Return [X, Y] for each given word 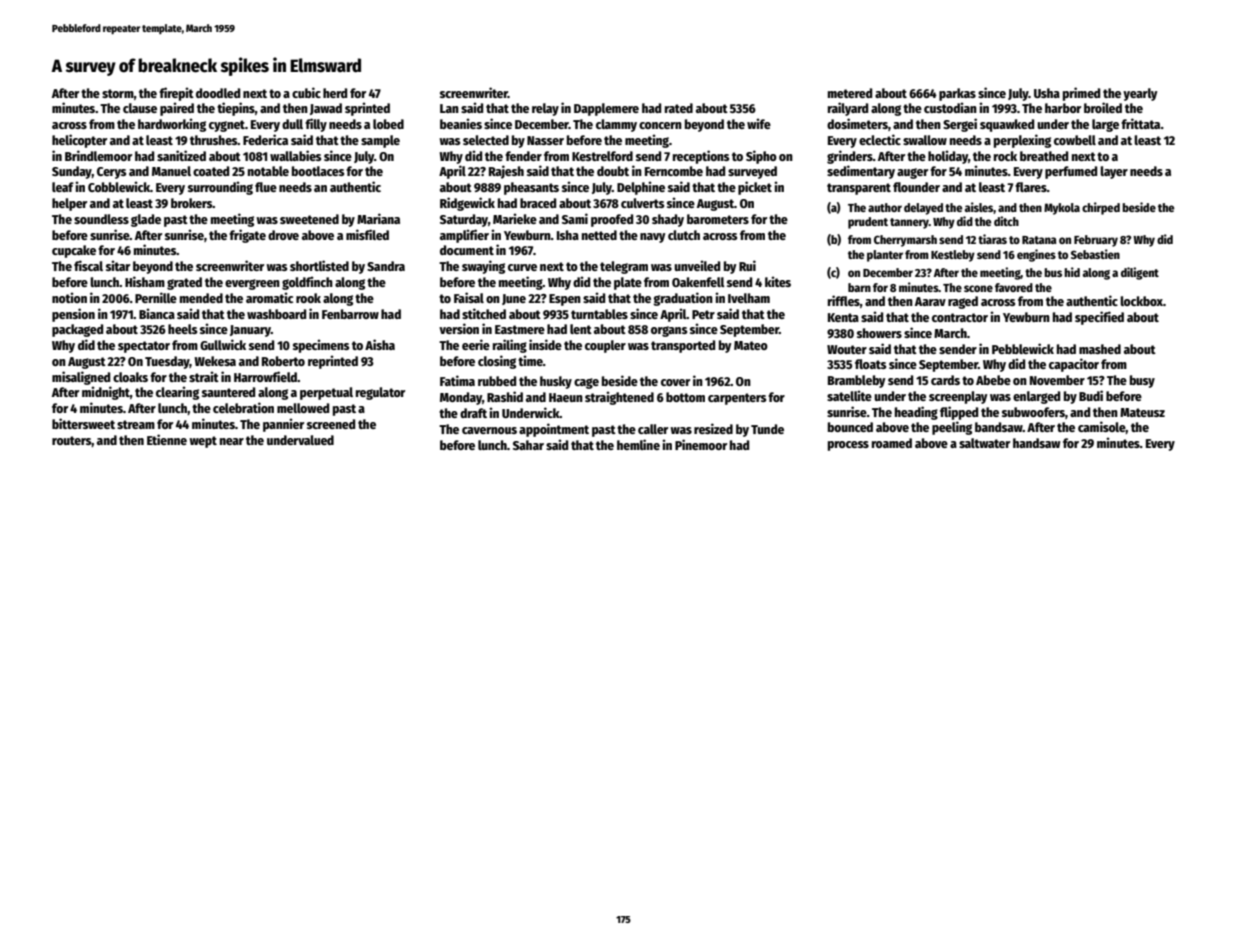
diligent [1140, 273]
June [514, 299]
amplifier [464, 236]
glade [146, 220]
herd [335, 93]
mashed [1100, 349]
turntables [599, 314]
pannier [283, 425]
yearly [1140, 94]
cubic [306, 92]
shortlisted [319, 265]
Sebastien [1095, 254]
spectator [144, 347]
